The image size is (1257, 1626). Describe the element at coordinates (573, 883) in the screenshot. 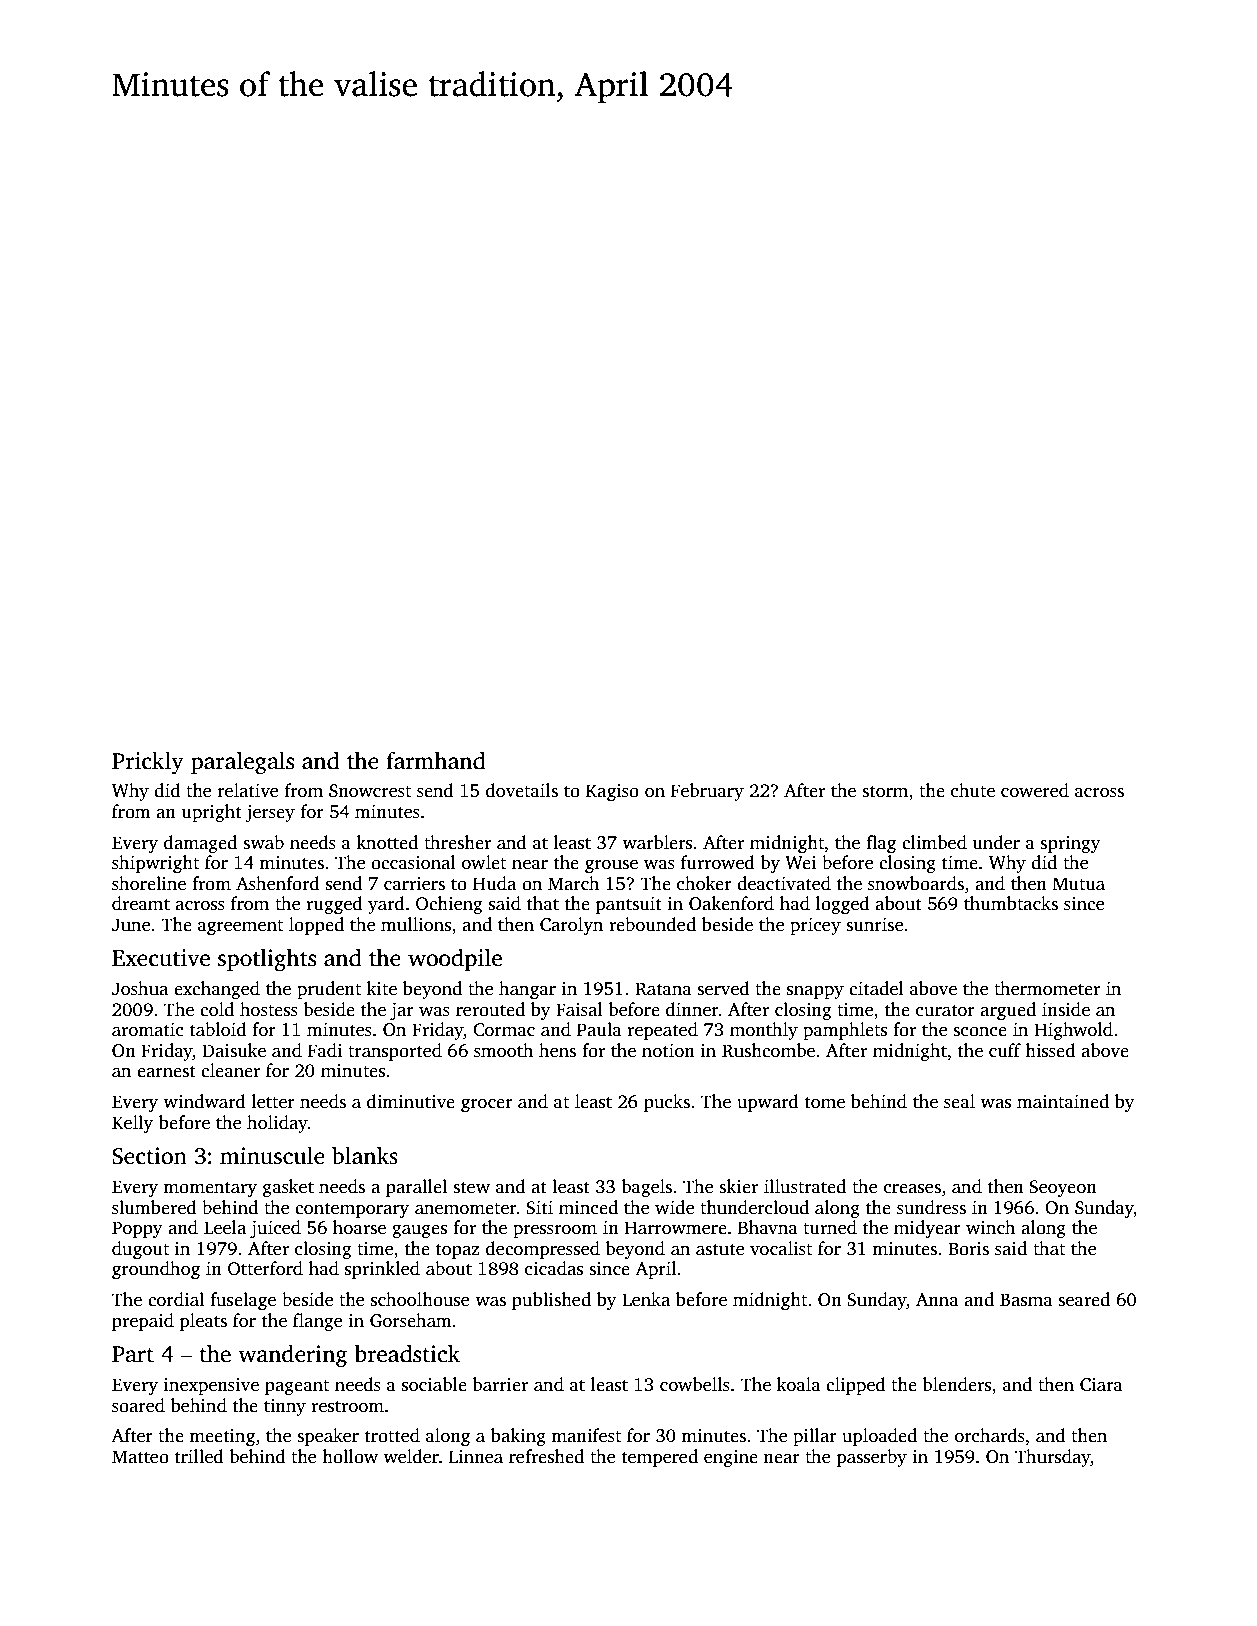

I see `March` at that location.
